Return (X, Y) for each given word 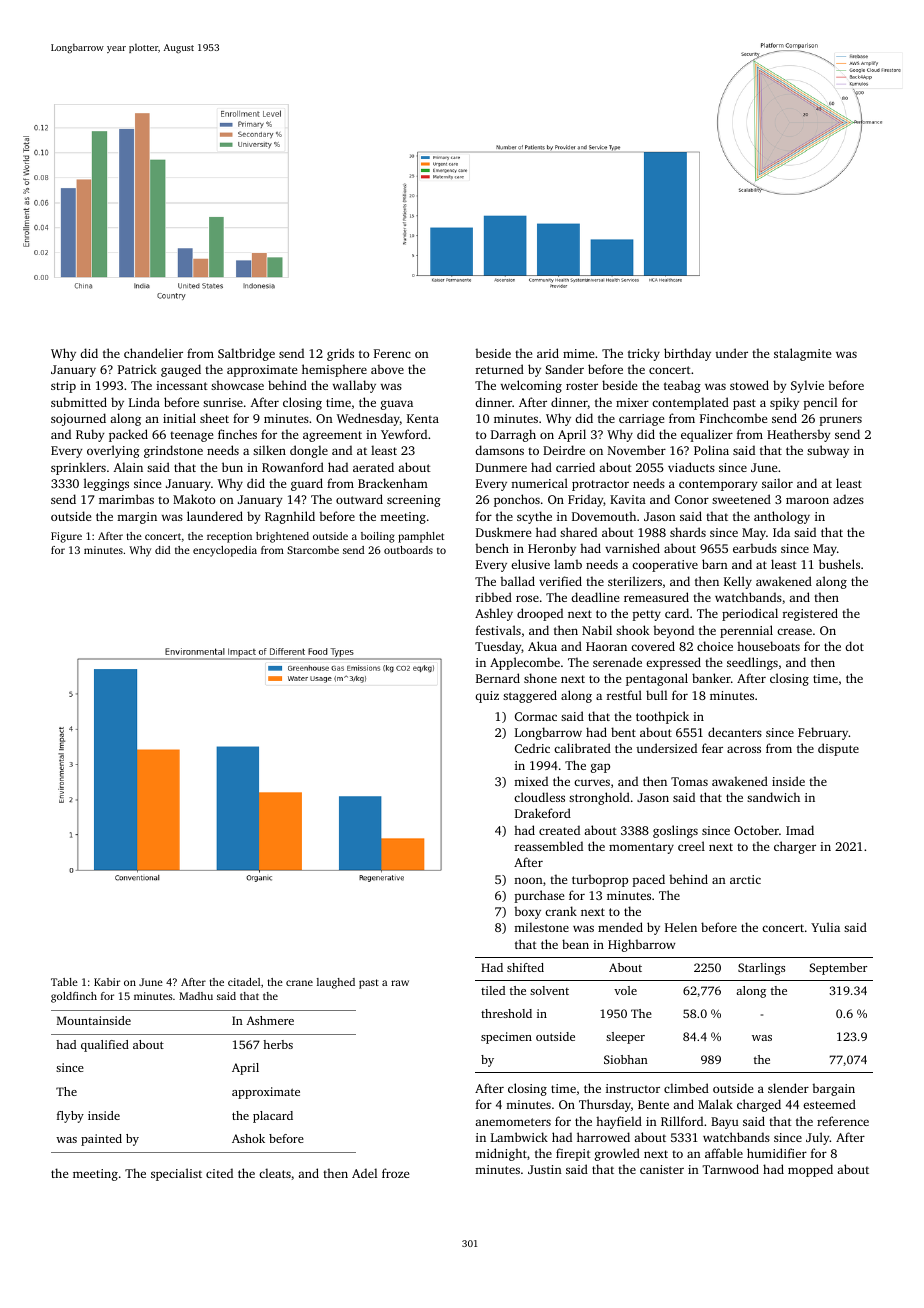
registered (810, 614)
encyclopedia (225, 551)
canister (662, 1169)
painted (101, 1140)
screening (414, 501)
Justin (545, 1169)
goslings (675, 831)
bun (232, 467)
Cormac (536, 716)
